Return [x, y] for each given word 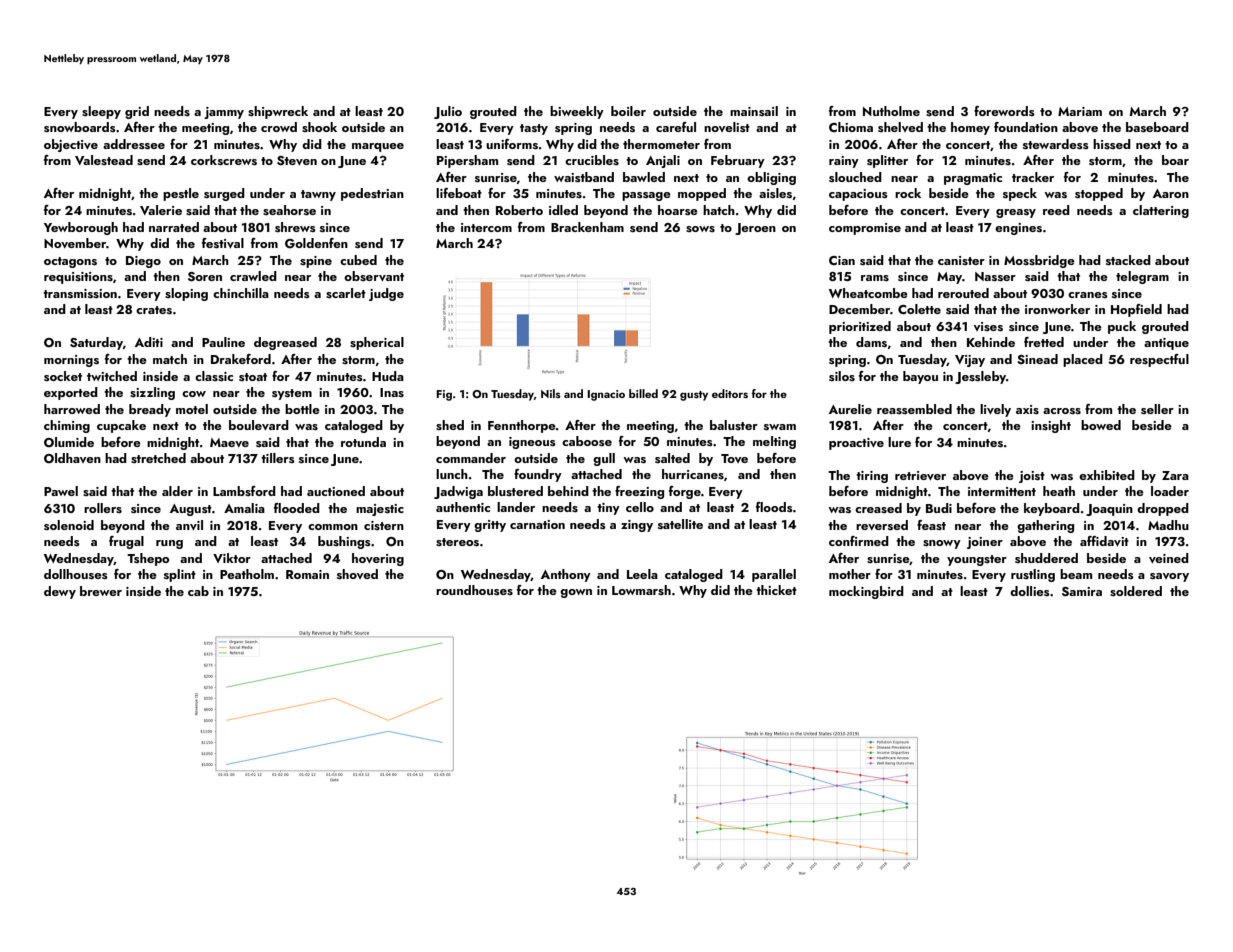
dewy [60, 592]
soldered [1136, 591]
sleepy [101, 112]
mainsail [754, 111]
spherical [377, 343]
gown [576, 593]
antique [1166, 344]
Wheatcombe [868, 293]
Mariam [1080, 111]
